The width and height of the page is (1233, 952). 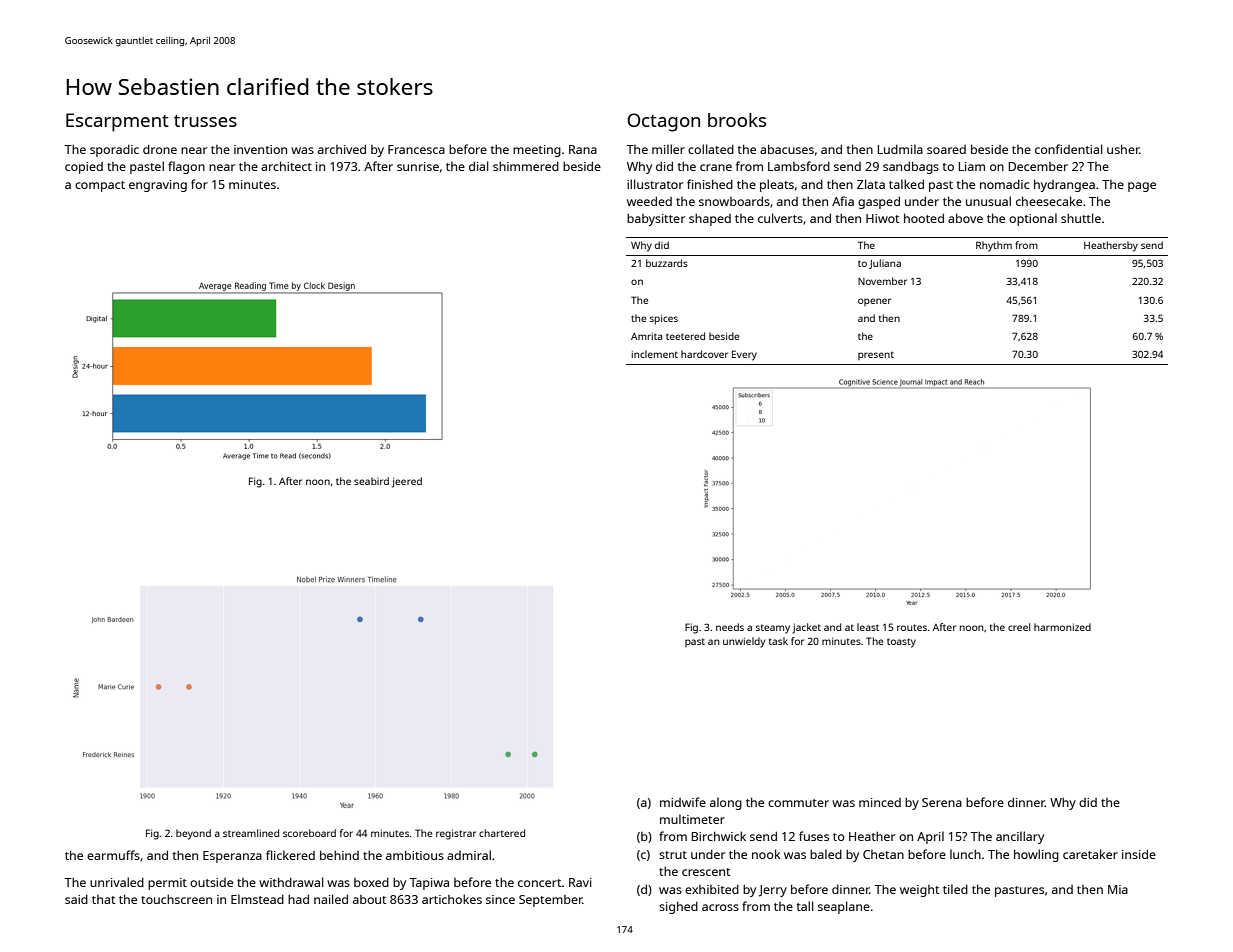 What do you see at coordinates (415, 855) in the page?
I see `ambitious` at bounding box center [415, 855].
